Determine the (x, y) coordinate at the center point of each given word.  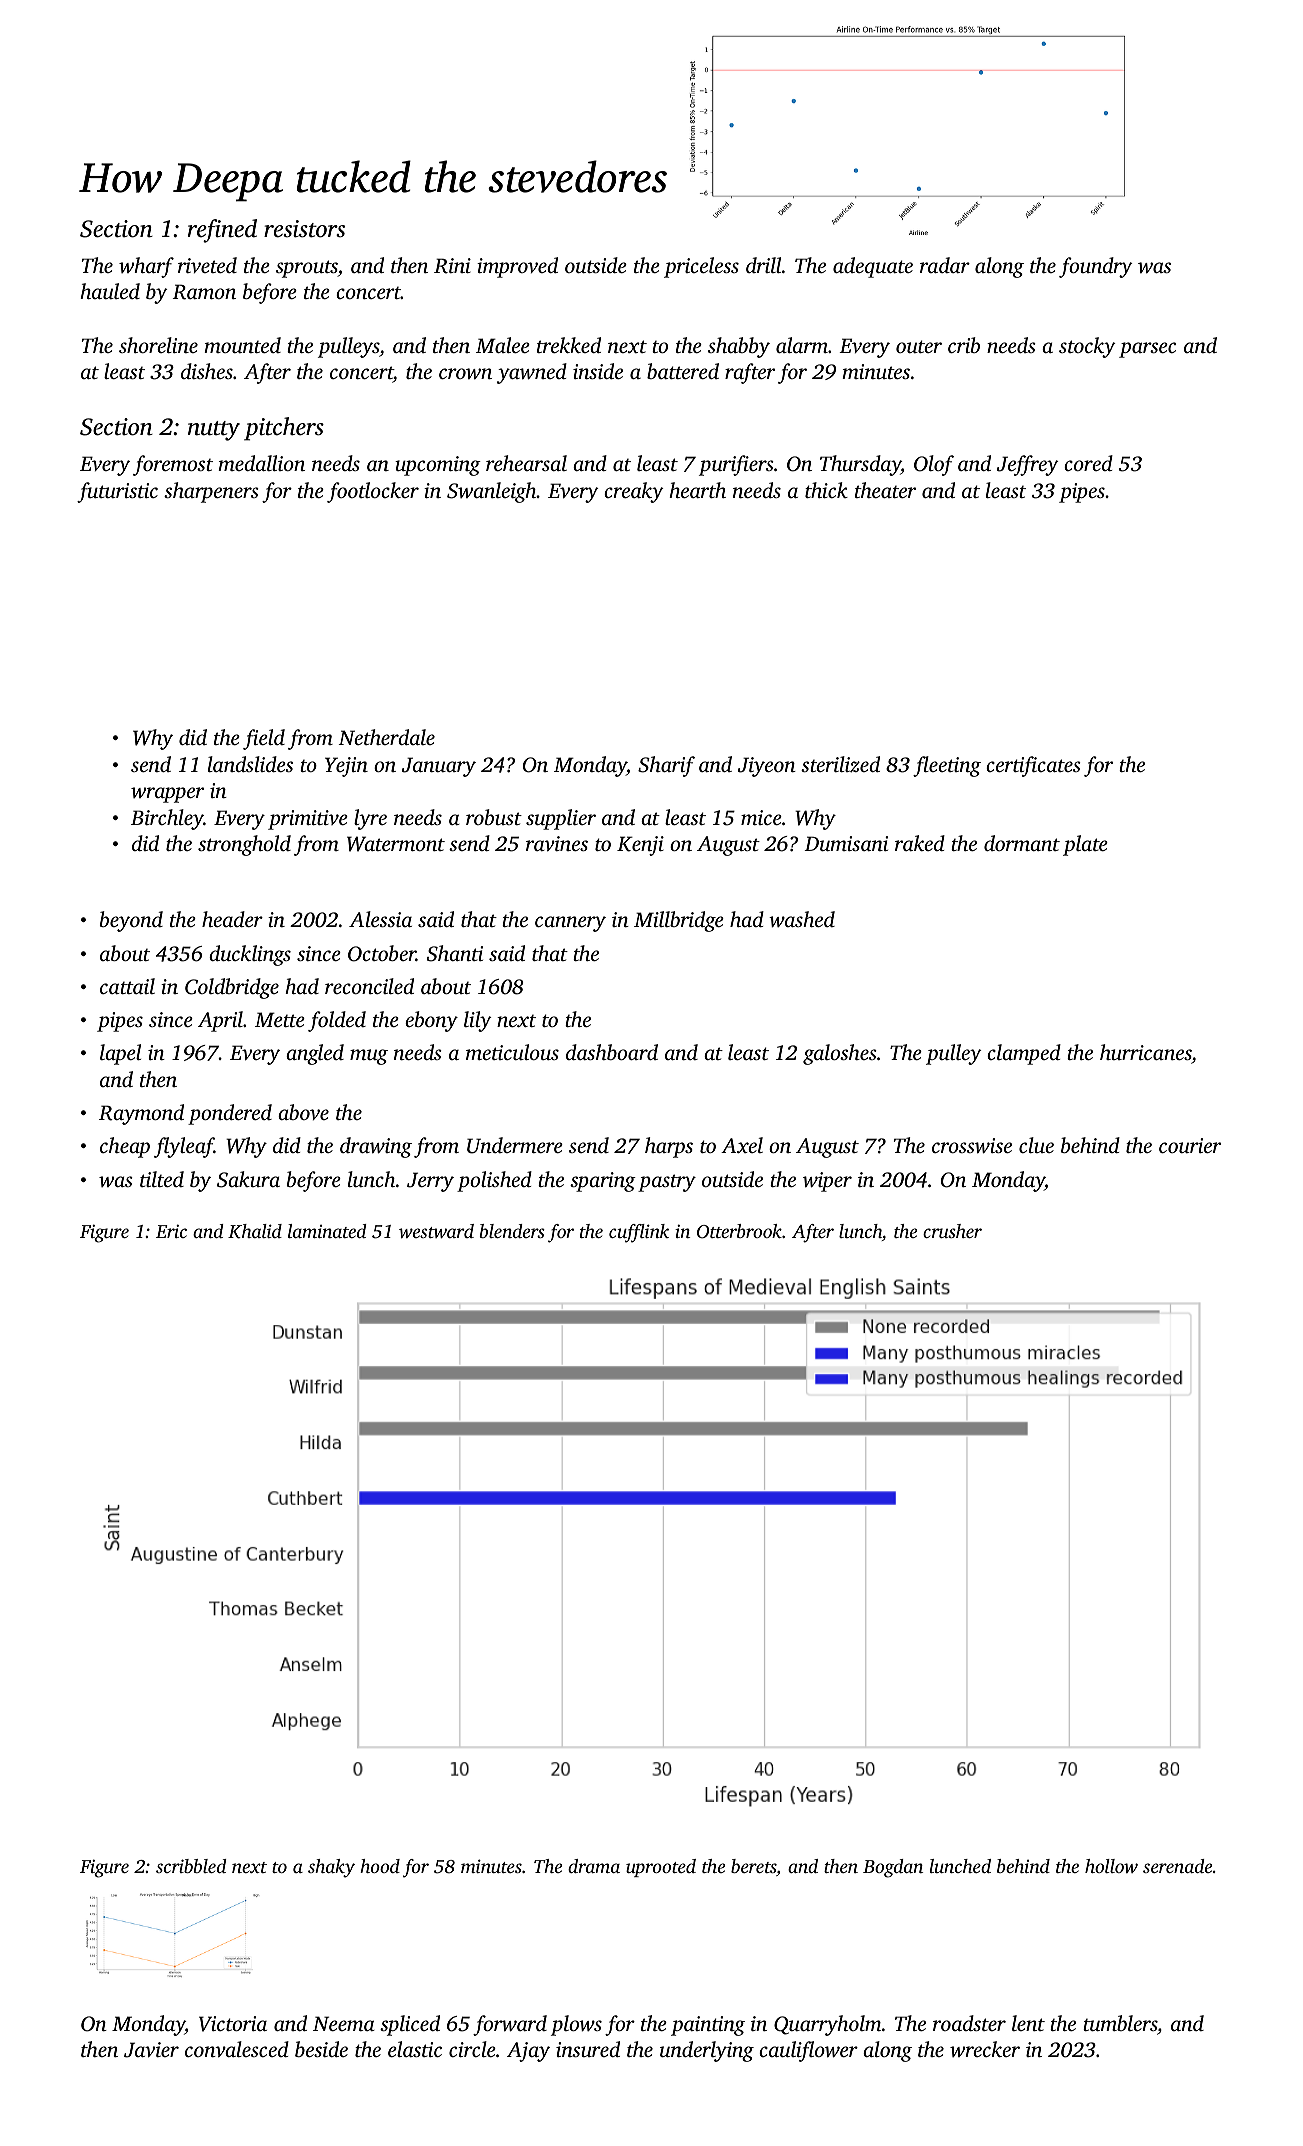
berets (753, 1866)
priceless (701, 267)
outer (919, 346)
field (264, 739)
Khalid (255, 1231)
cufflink (639, 1233)
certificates (1033, 766)
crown (465, 374)
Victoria (233, 2024)
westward (436, 1231)
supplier (561, 819)
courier (1190, 1145)
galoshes (840, 1054)
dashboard (612, 1052)
